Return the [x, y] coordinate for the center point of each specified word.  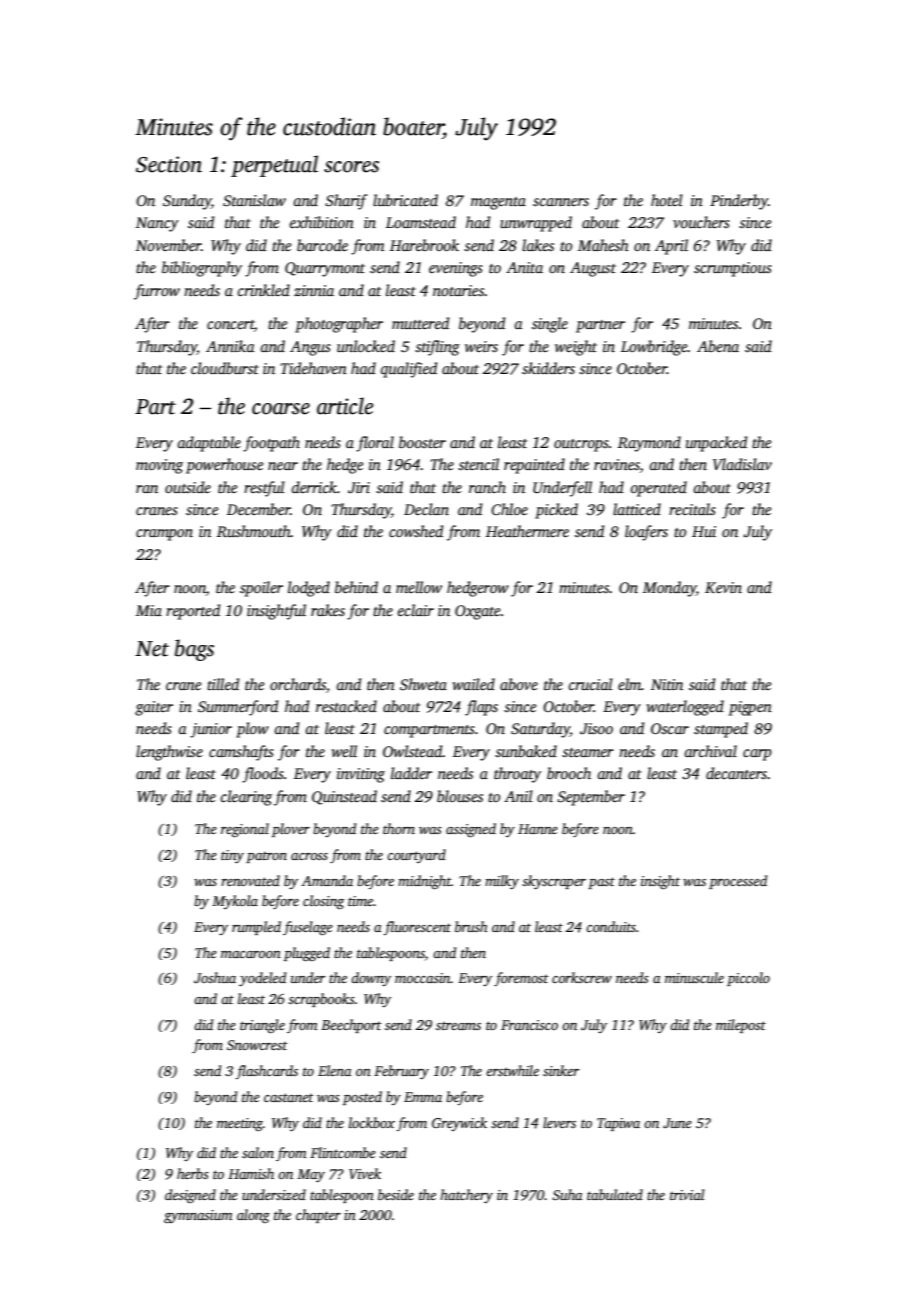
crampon [164, 535]
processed [738, 882]
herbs [193, 1173]
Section [169, 164]
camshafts [241, 753]
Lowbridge [654, 348]
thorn [399, 828]
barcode [322, 245]
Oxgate [477, 612]
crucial [591, 684]
